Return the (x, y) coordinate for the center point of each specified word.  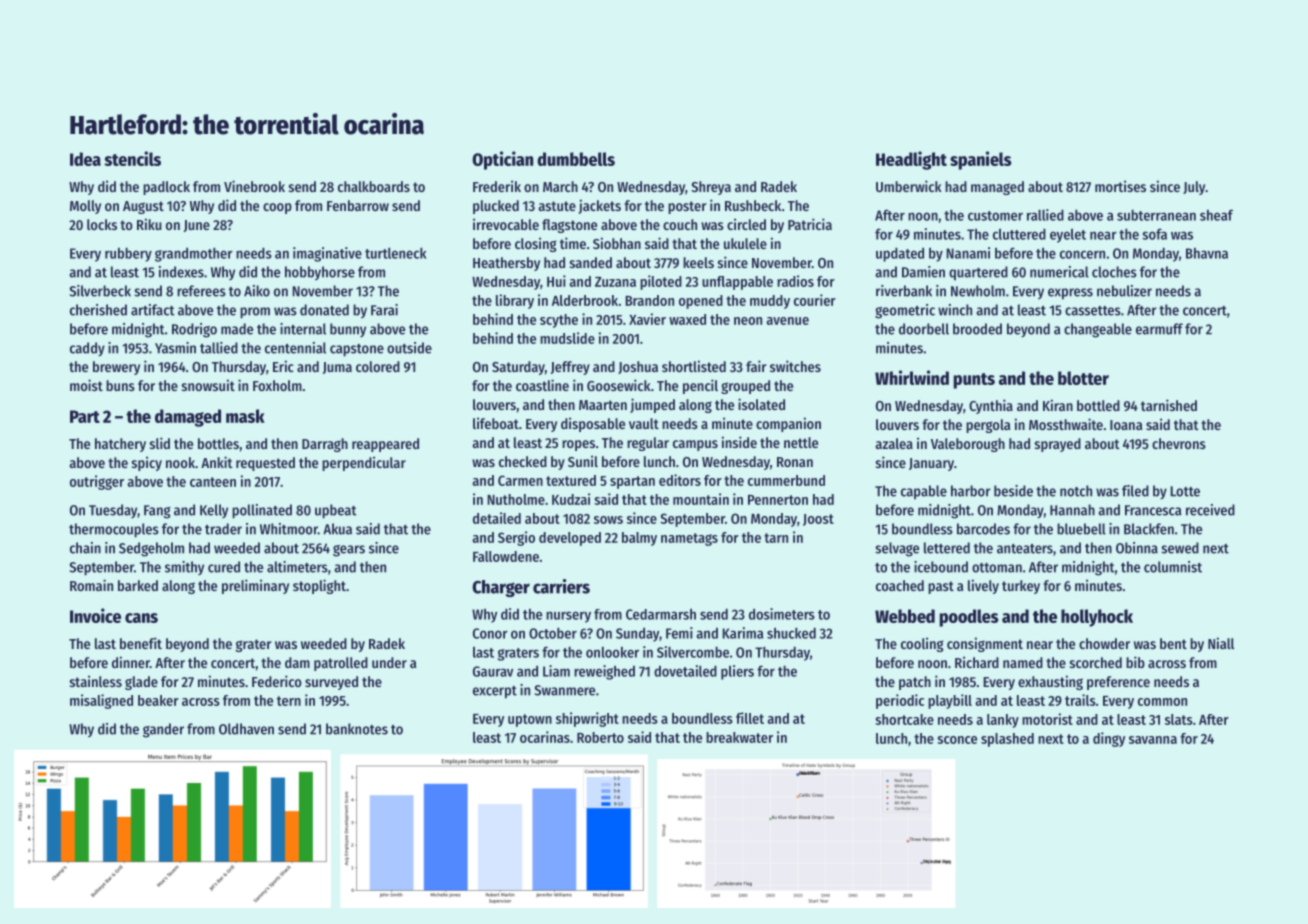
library (515, 301)
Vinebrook (254, 186)
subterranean (1156, 215)
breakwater (739, 737)
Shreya (711, 188)
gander (163, 730)
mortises (1120, 186)
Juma (337, 368)
